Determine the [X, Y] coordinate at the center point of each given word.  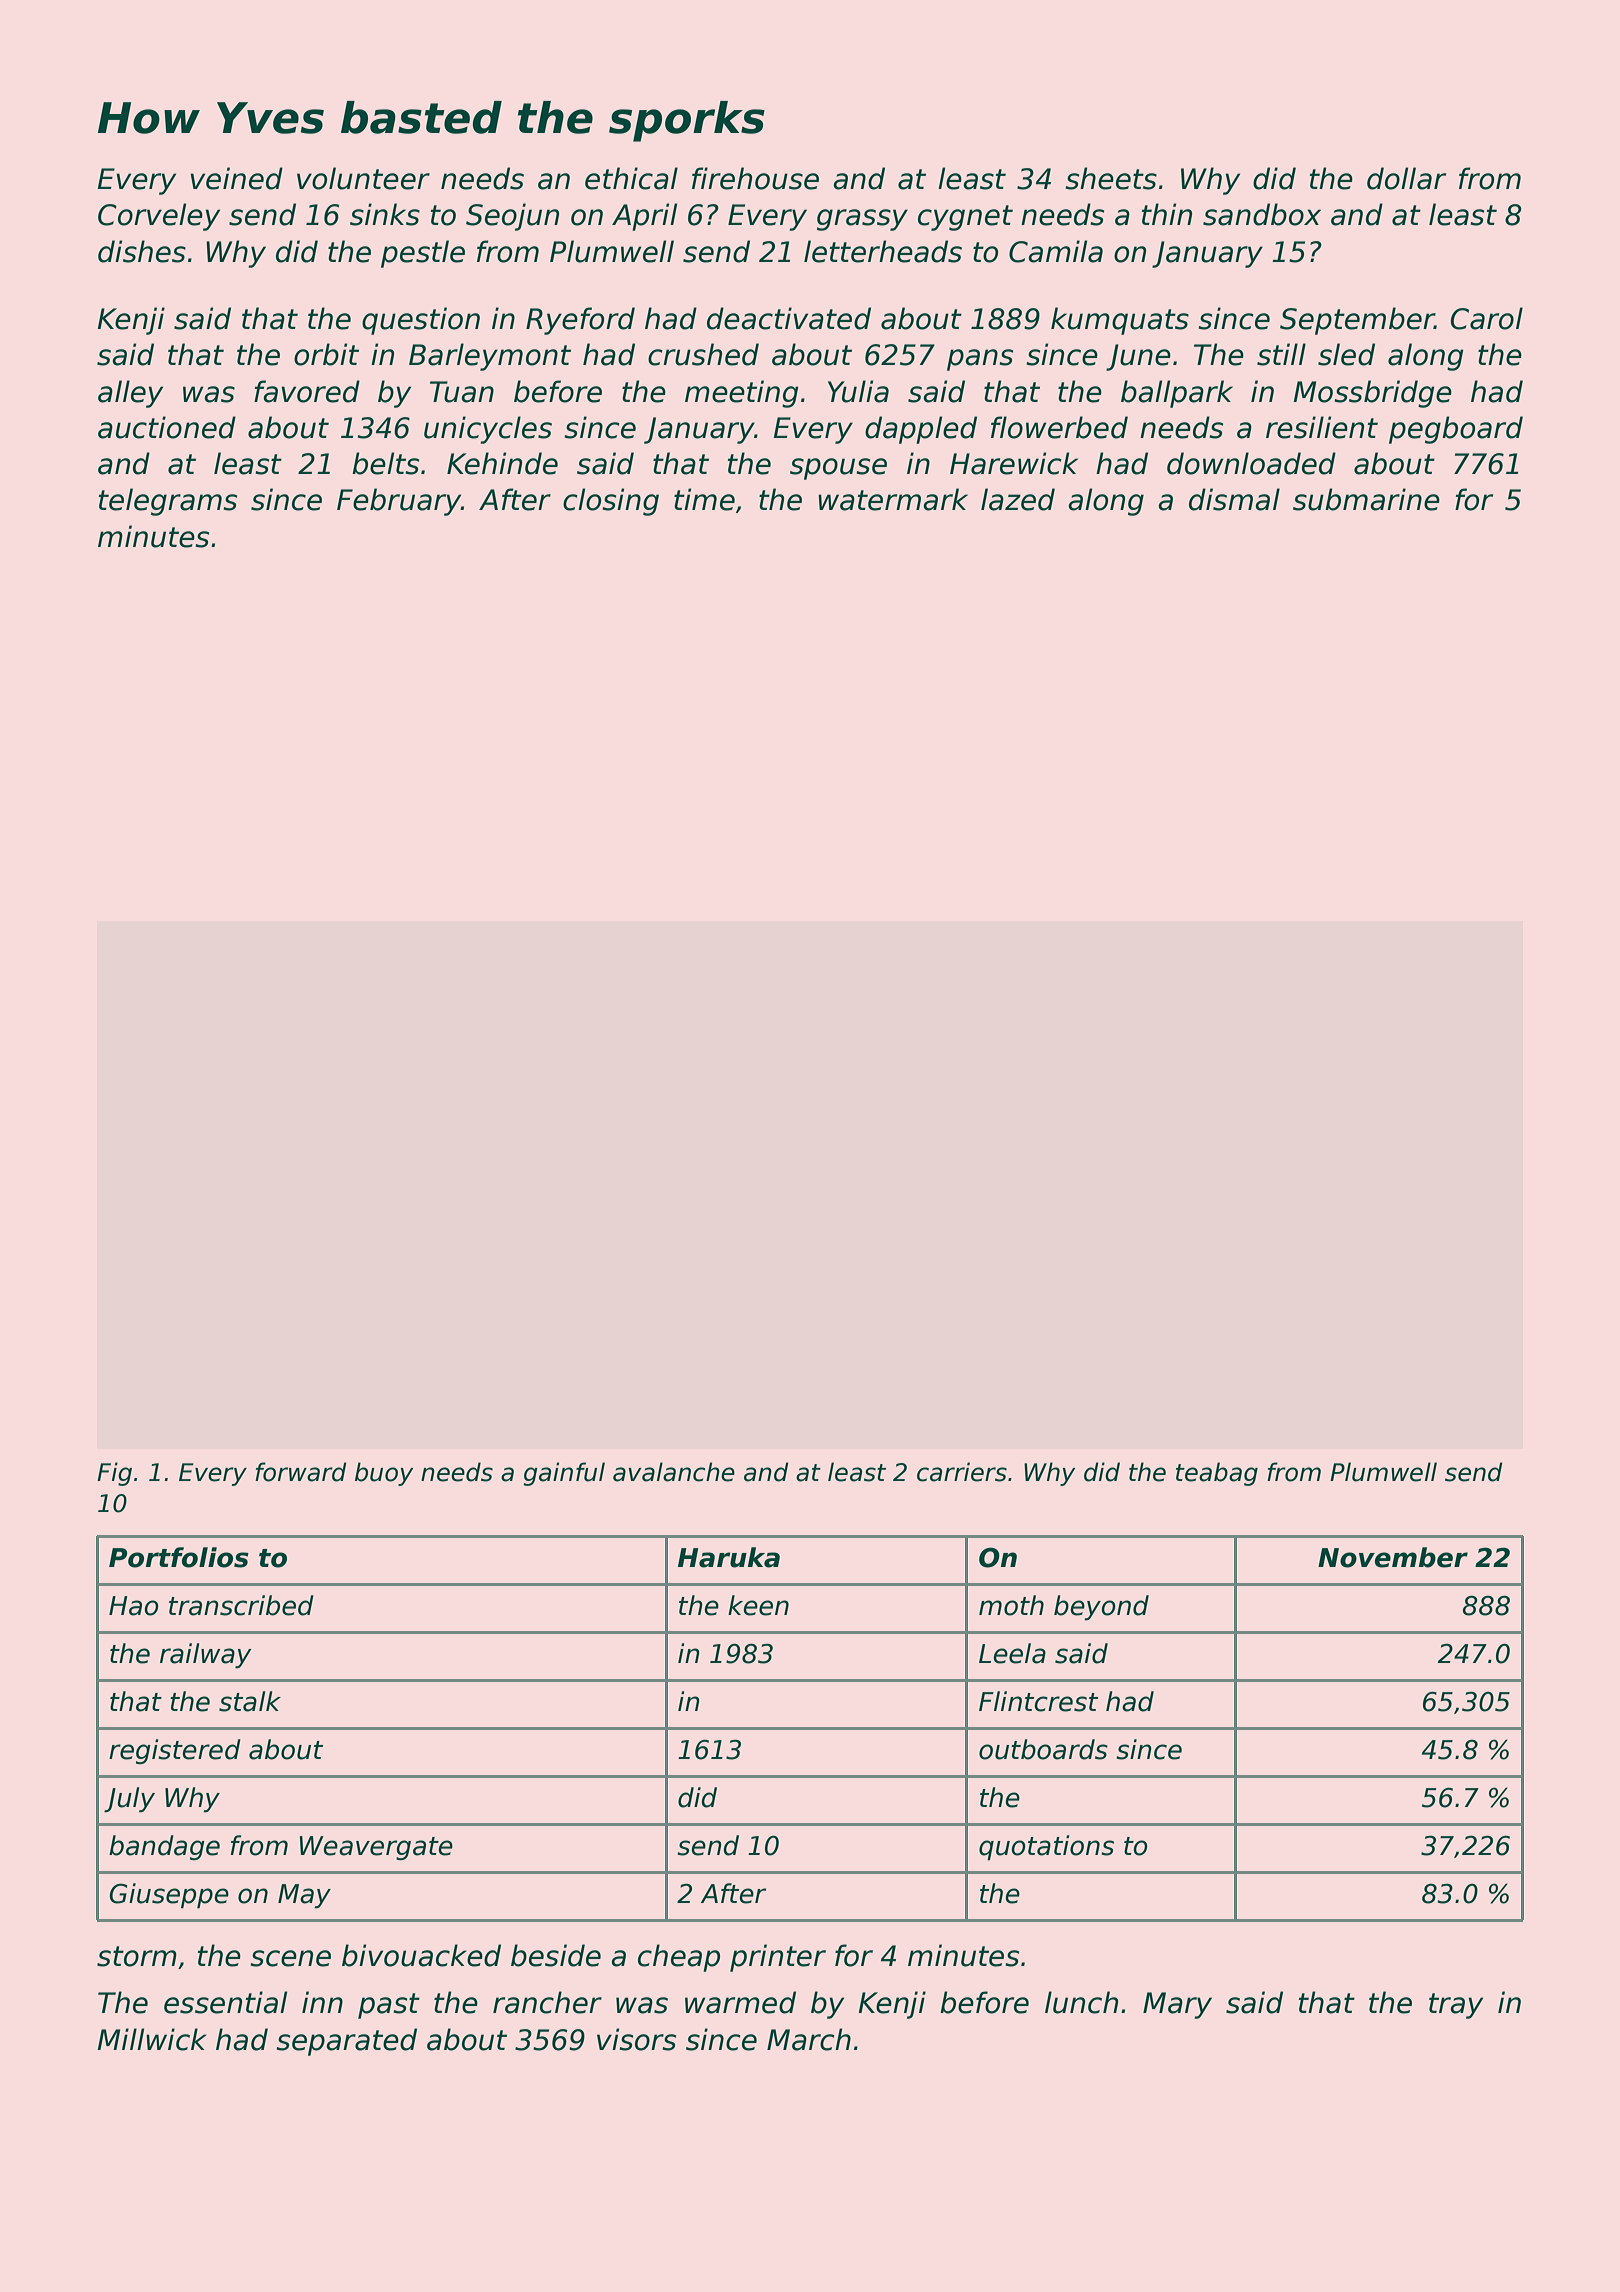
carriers [962, 1472]
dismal [1234, 499]
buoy [384, 1474]
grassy [862, 220]
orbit [326, 354]
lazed [1018, 499]
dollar [1406, 178]
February [399, 502]
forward [301, 1472]
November [1393, 1557]
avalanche [674, 1472]
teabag [1217, 1474]
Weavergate [376, 1848]
